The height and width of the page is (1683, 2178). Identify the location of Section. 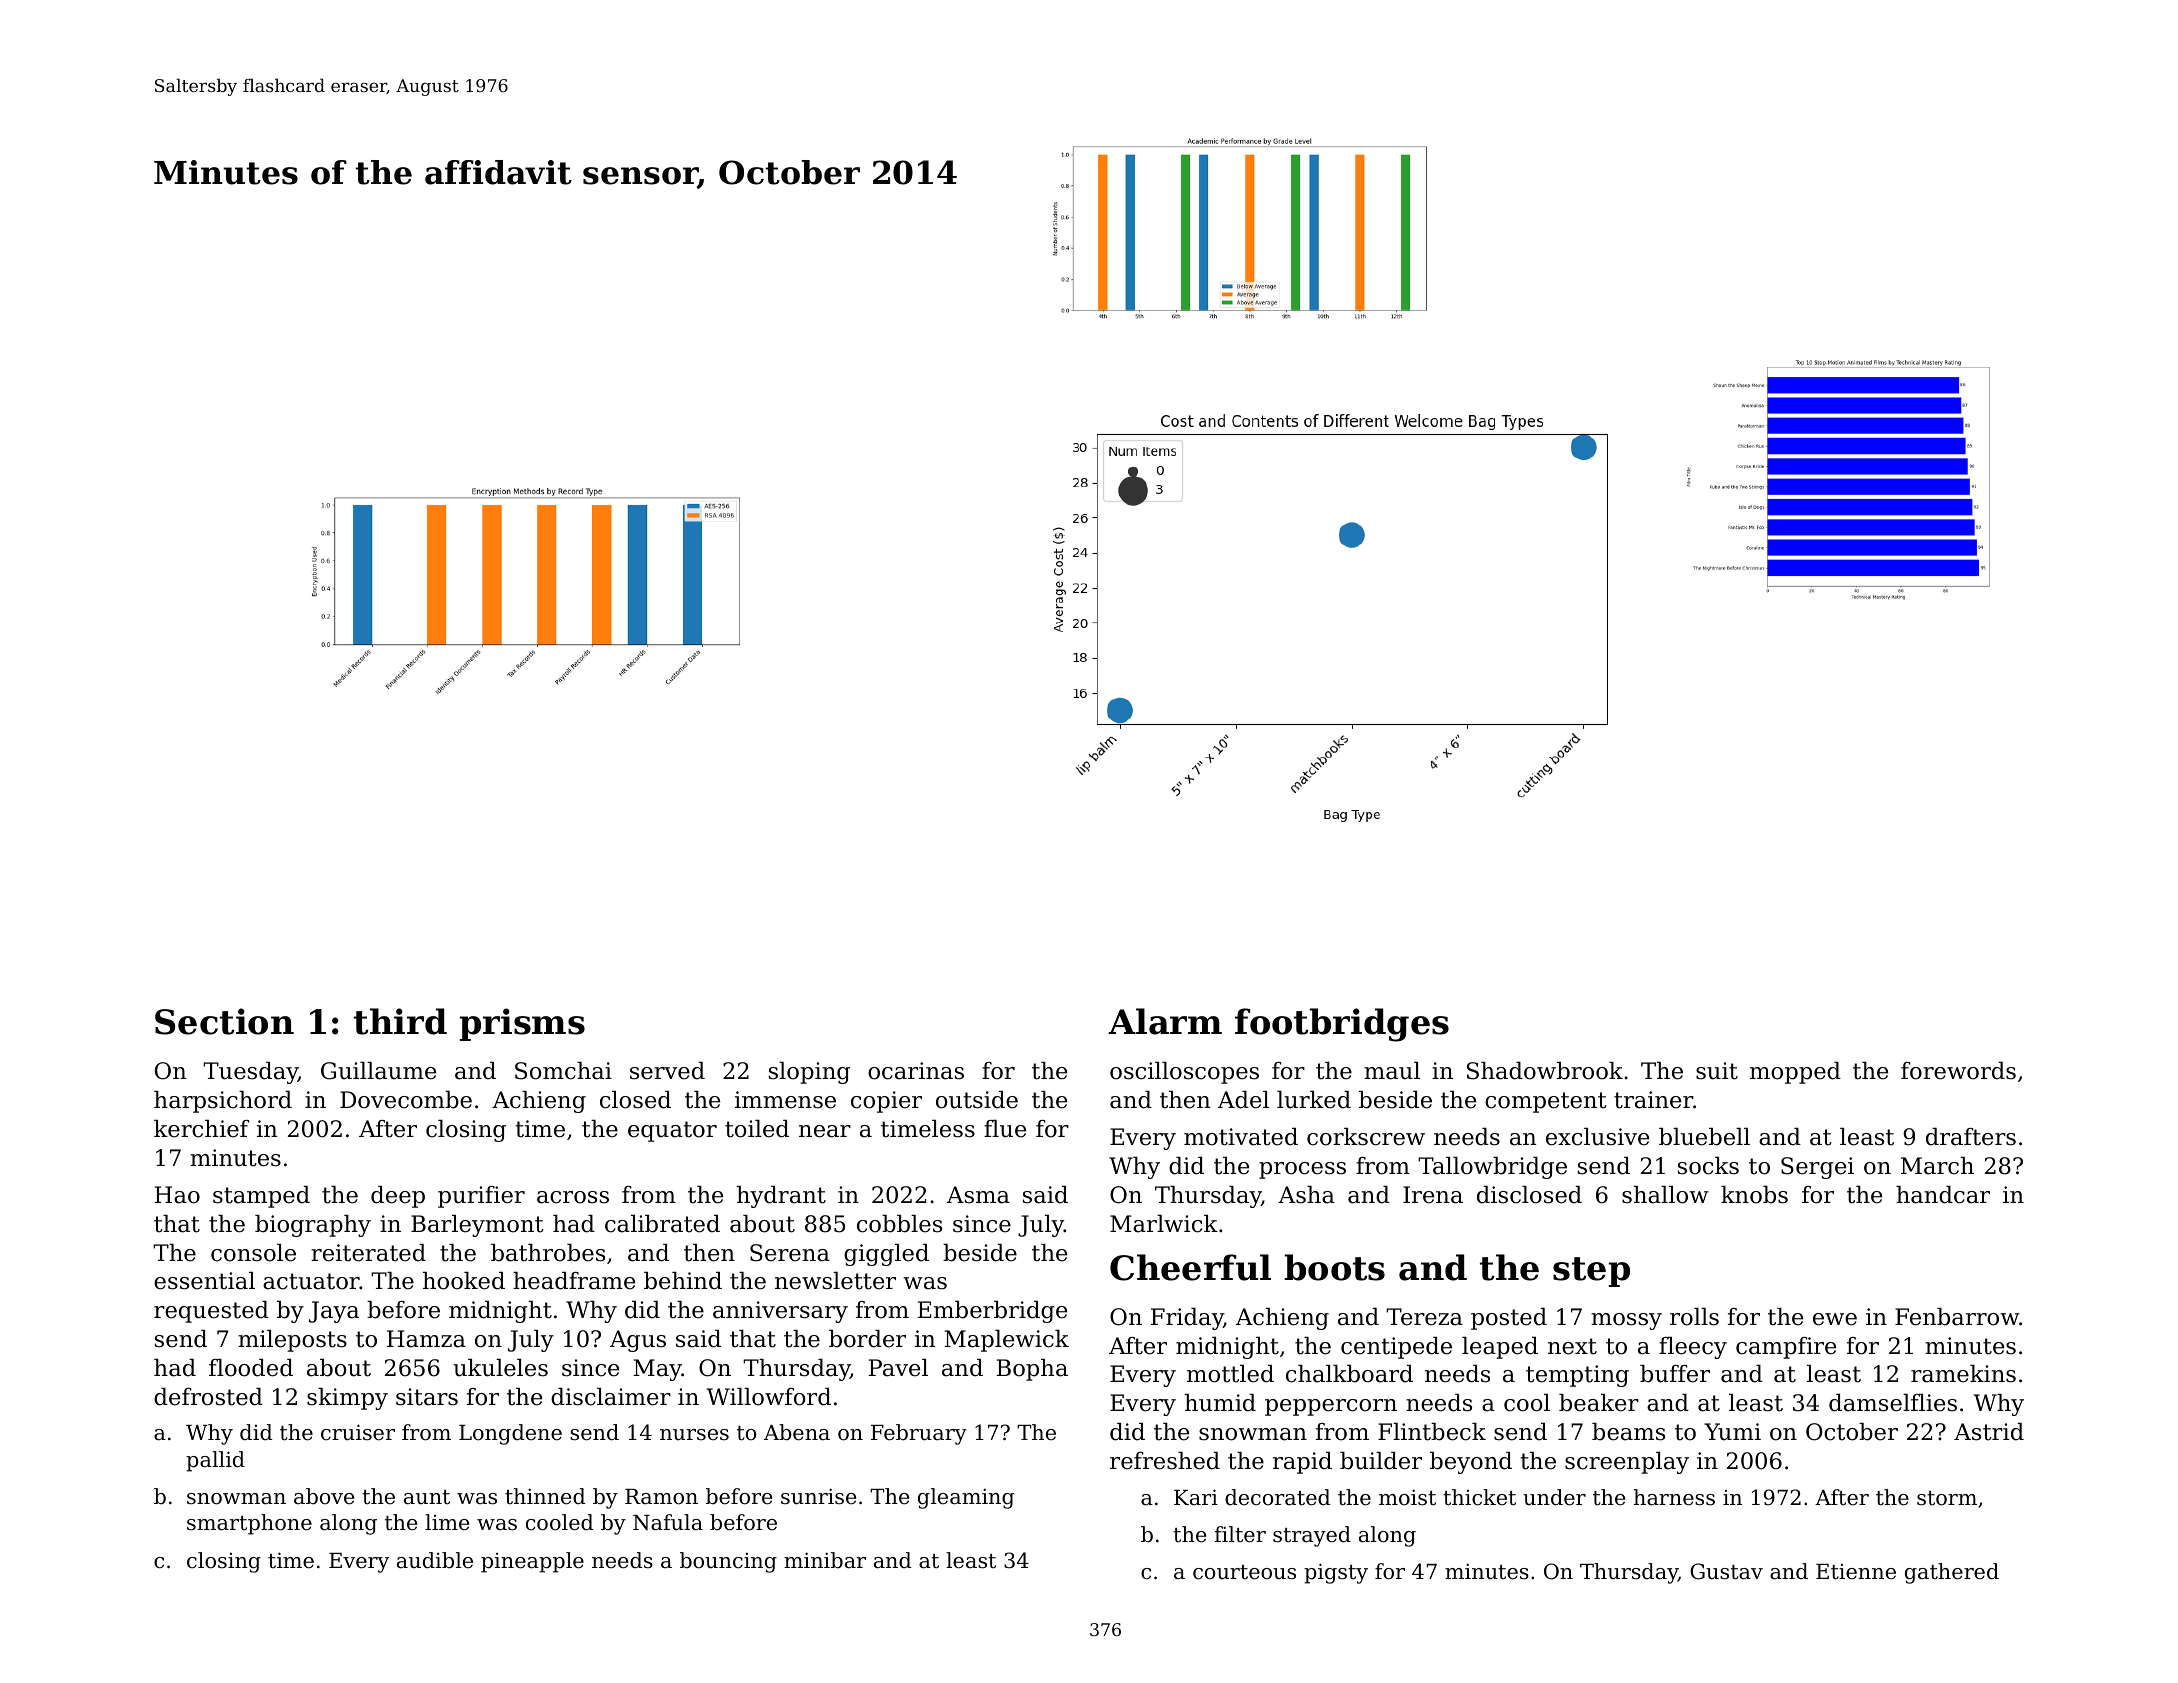
(224, 1021).
